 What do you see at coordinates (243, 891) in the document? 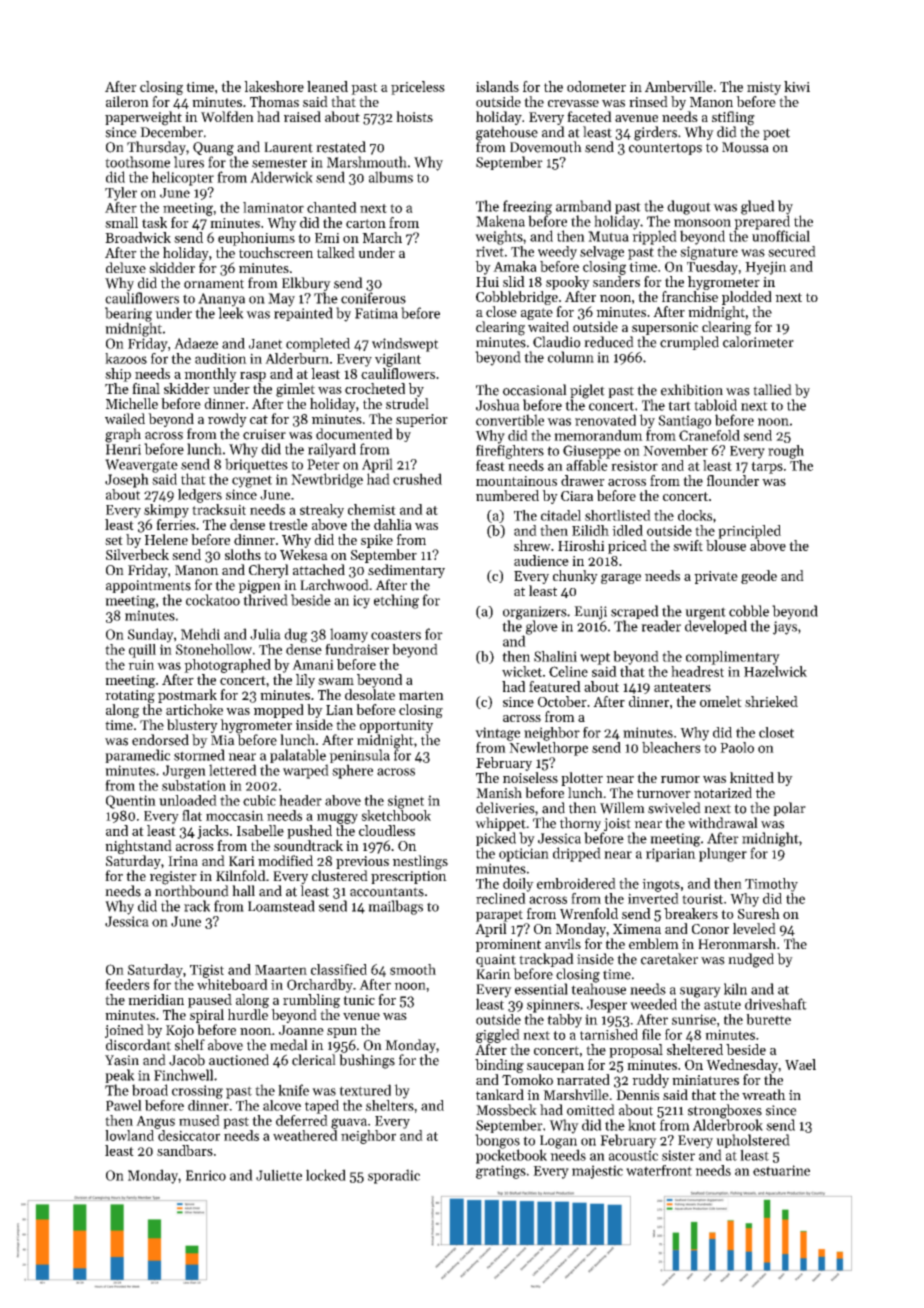
I see `hall` at bounding box center [243, 891].
